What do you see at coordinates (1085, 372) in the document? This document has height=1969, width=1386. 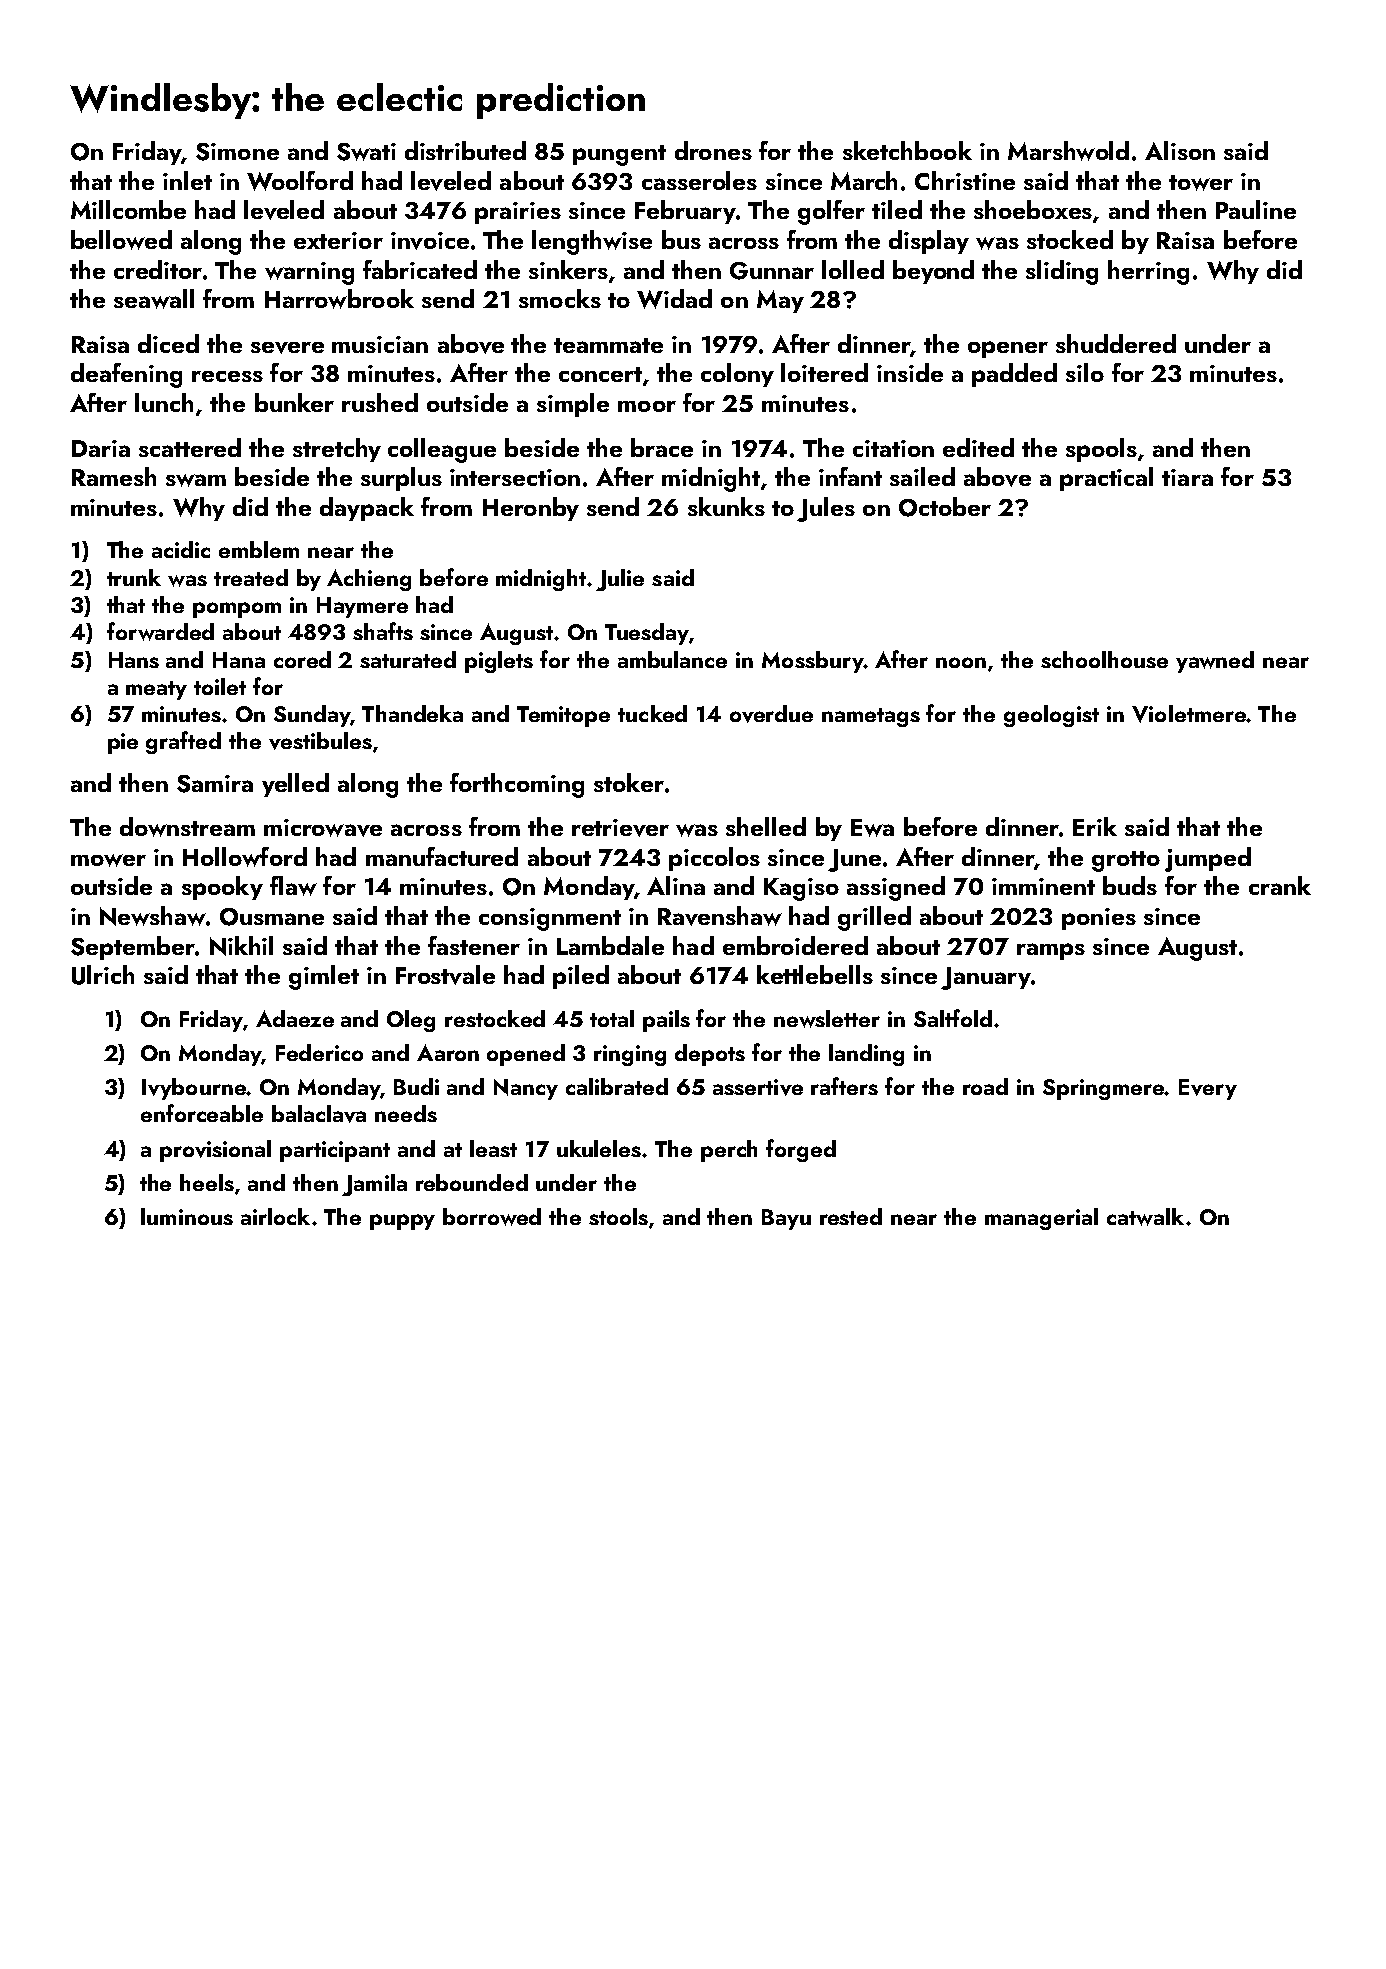 I see `silo` at bounding box center [1085, 372].
